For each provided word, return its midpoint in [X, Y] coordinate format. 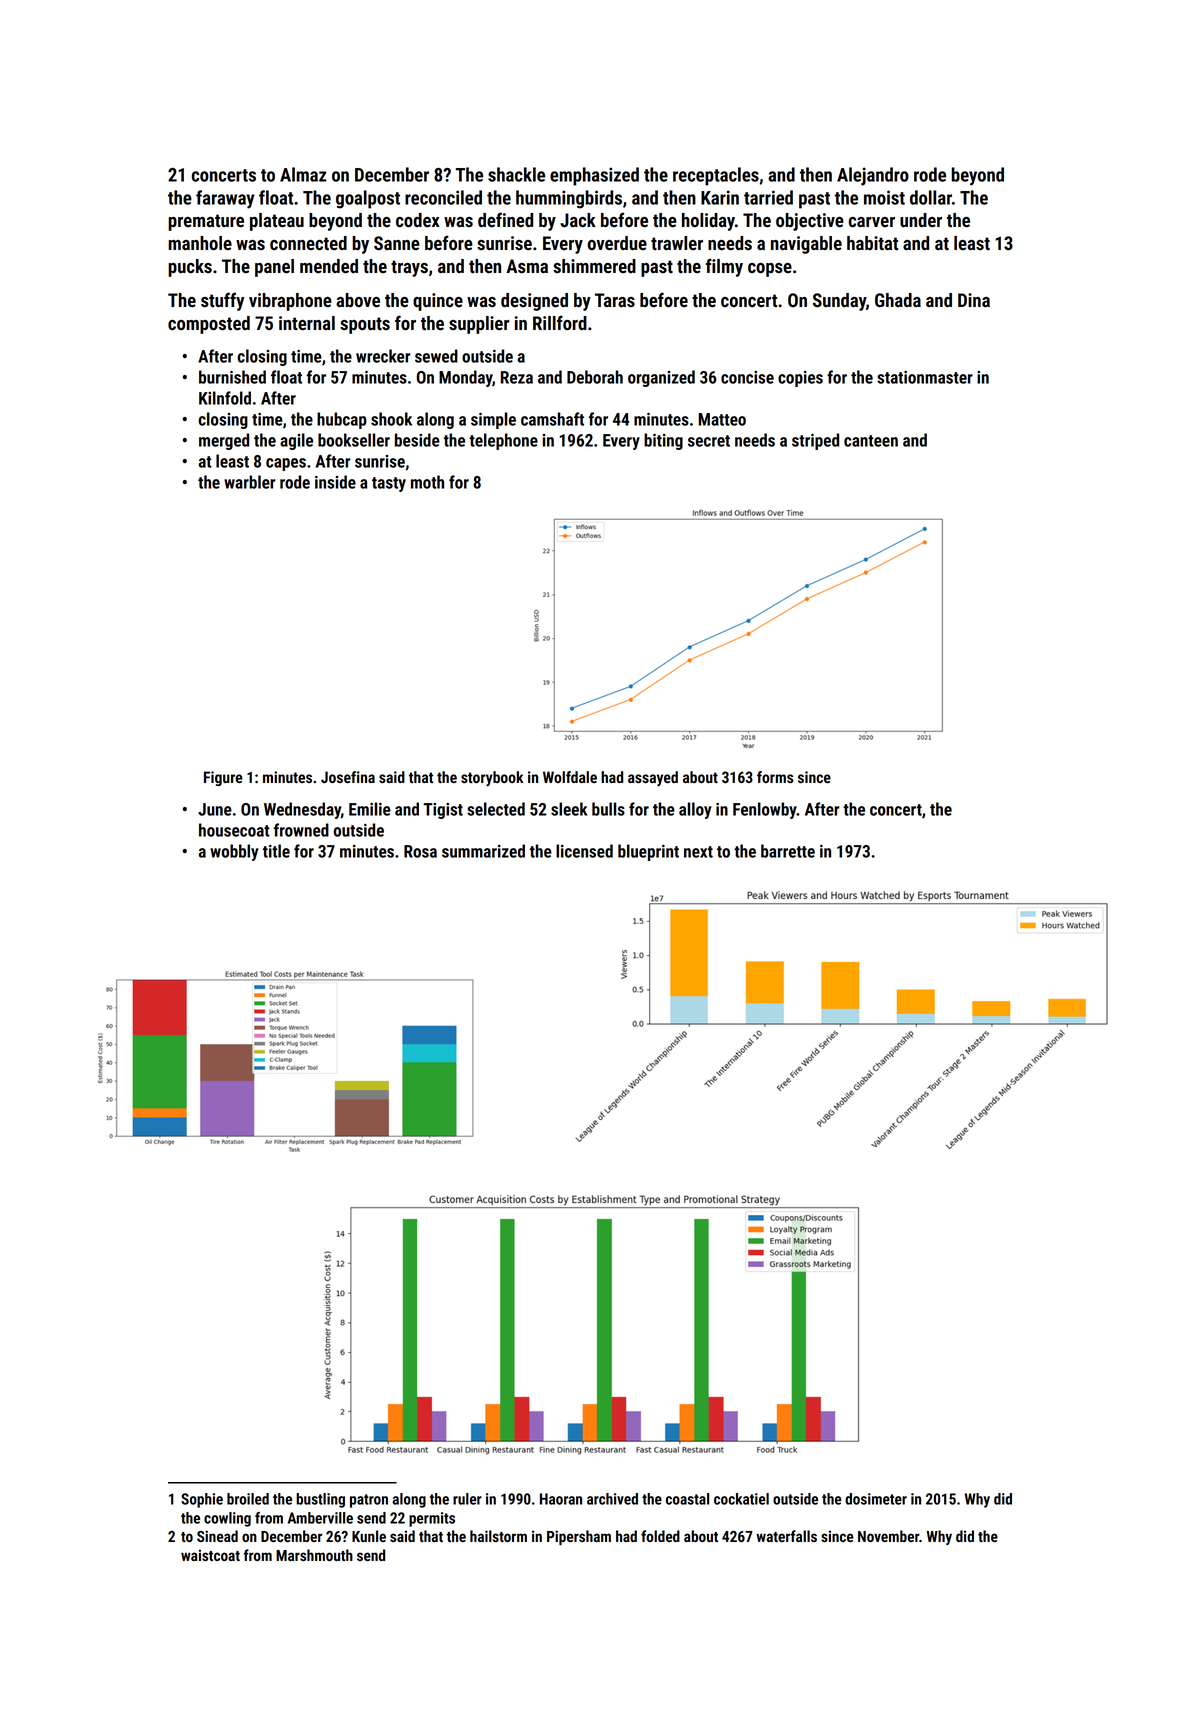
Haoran [561, 1499]
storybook [492, 778]
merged [224, 441]
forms [775, 777]
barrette [788, 851]
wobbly [234, 852]
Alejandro [873, 176]
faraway [225, 199]
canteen [871, 441]
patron [369, 1501]
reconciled [443, 197]
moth [427, 482]
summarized [483, 851]
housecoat [234, 830]
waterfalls [786, 1536]
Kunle [369, 1536]
